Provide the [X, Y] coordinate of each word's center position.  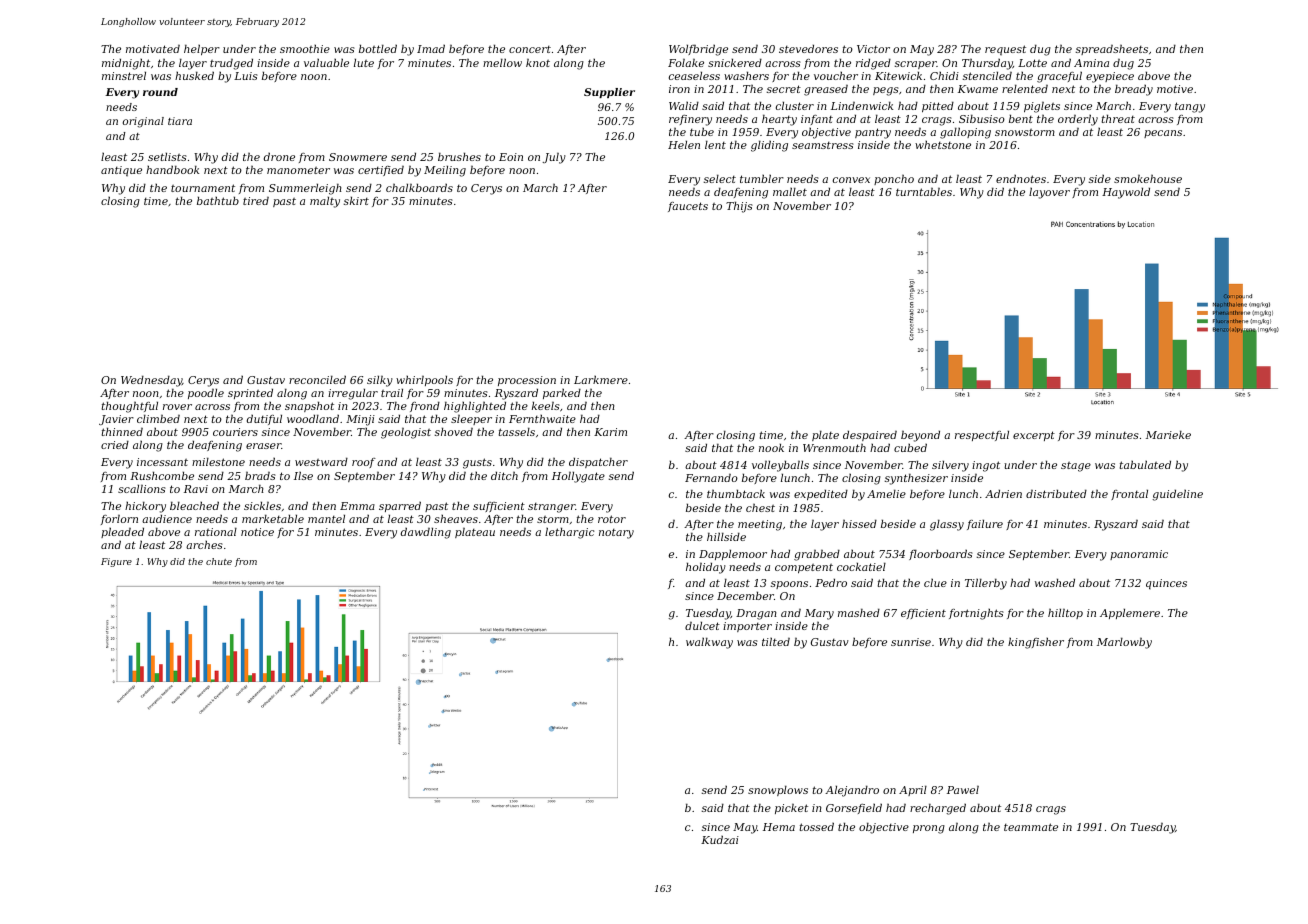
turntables [924, 191]
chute [219, 561]
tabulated [1145, 464]
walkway [709, 643]
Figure [116, 562]
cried [115, 444]
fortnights [976, 614]
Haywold [1126, 193]
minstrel [124, 75]
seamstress [823, 145]
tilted [776, 641]
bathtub [218, 200]
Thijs [739, 207]
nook [771, 447]
